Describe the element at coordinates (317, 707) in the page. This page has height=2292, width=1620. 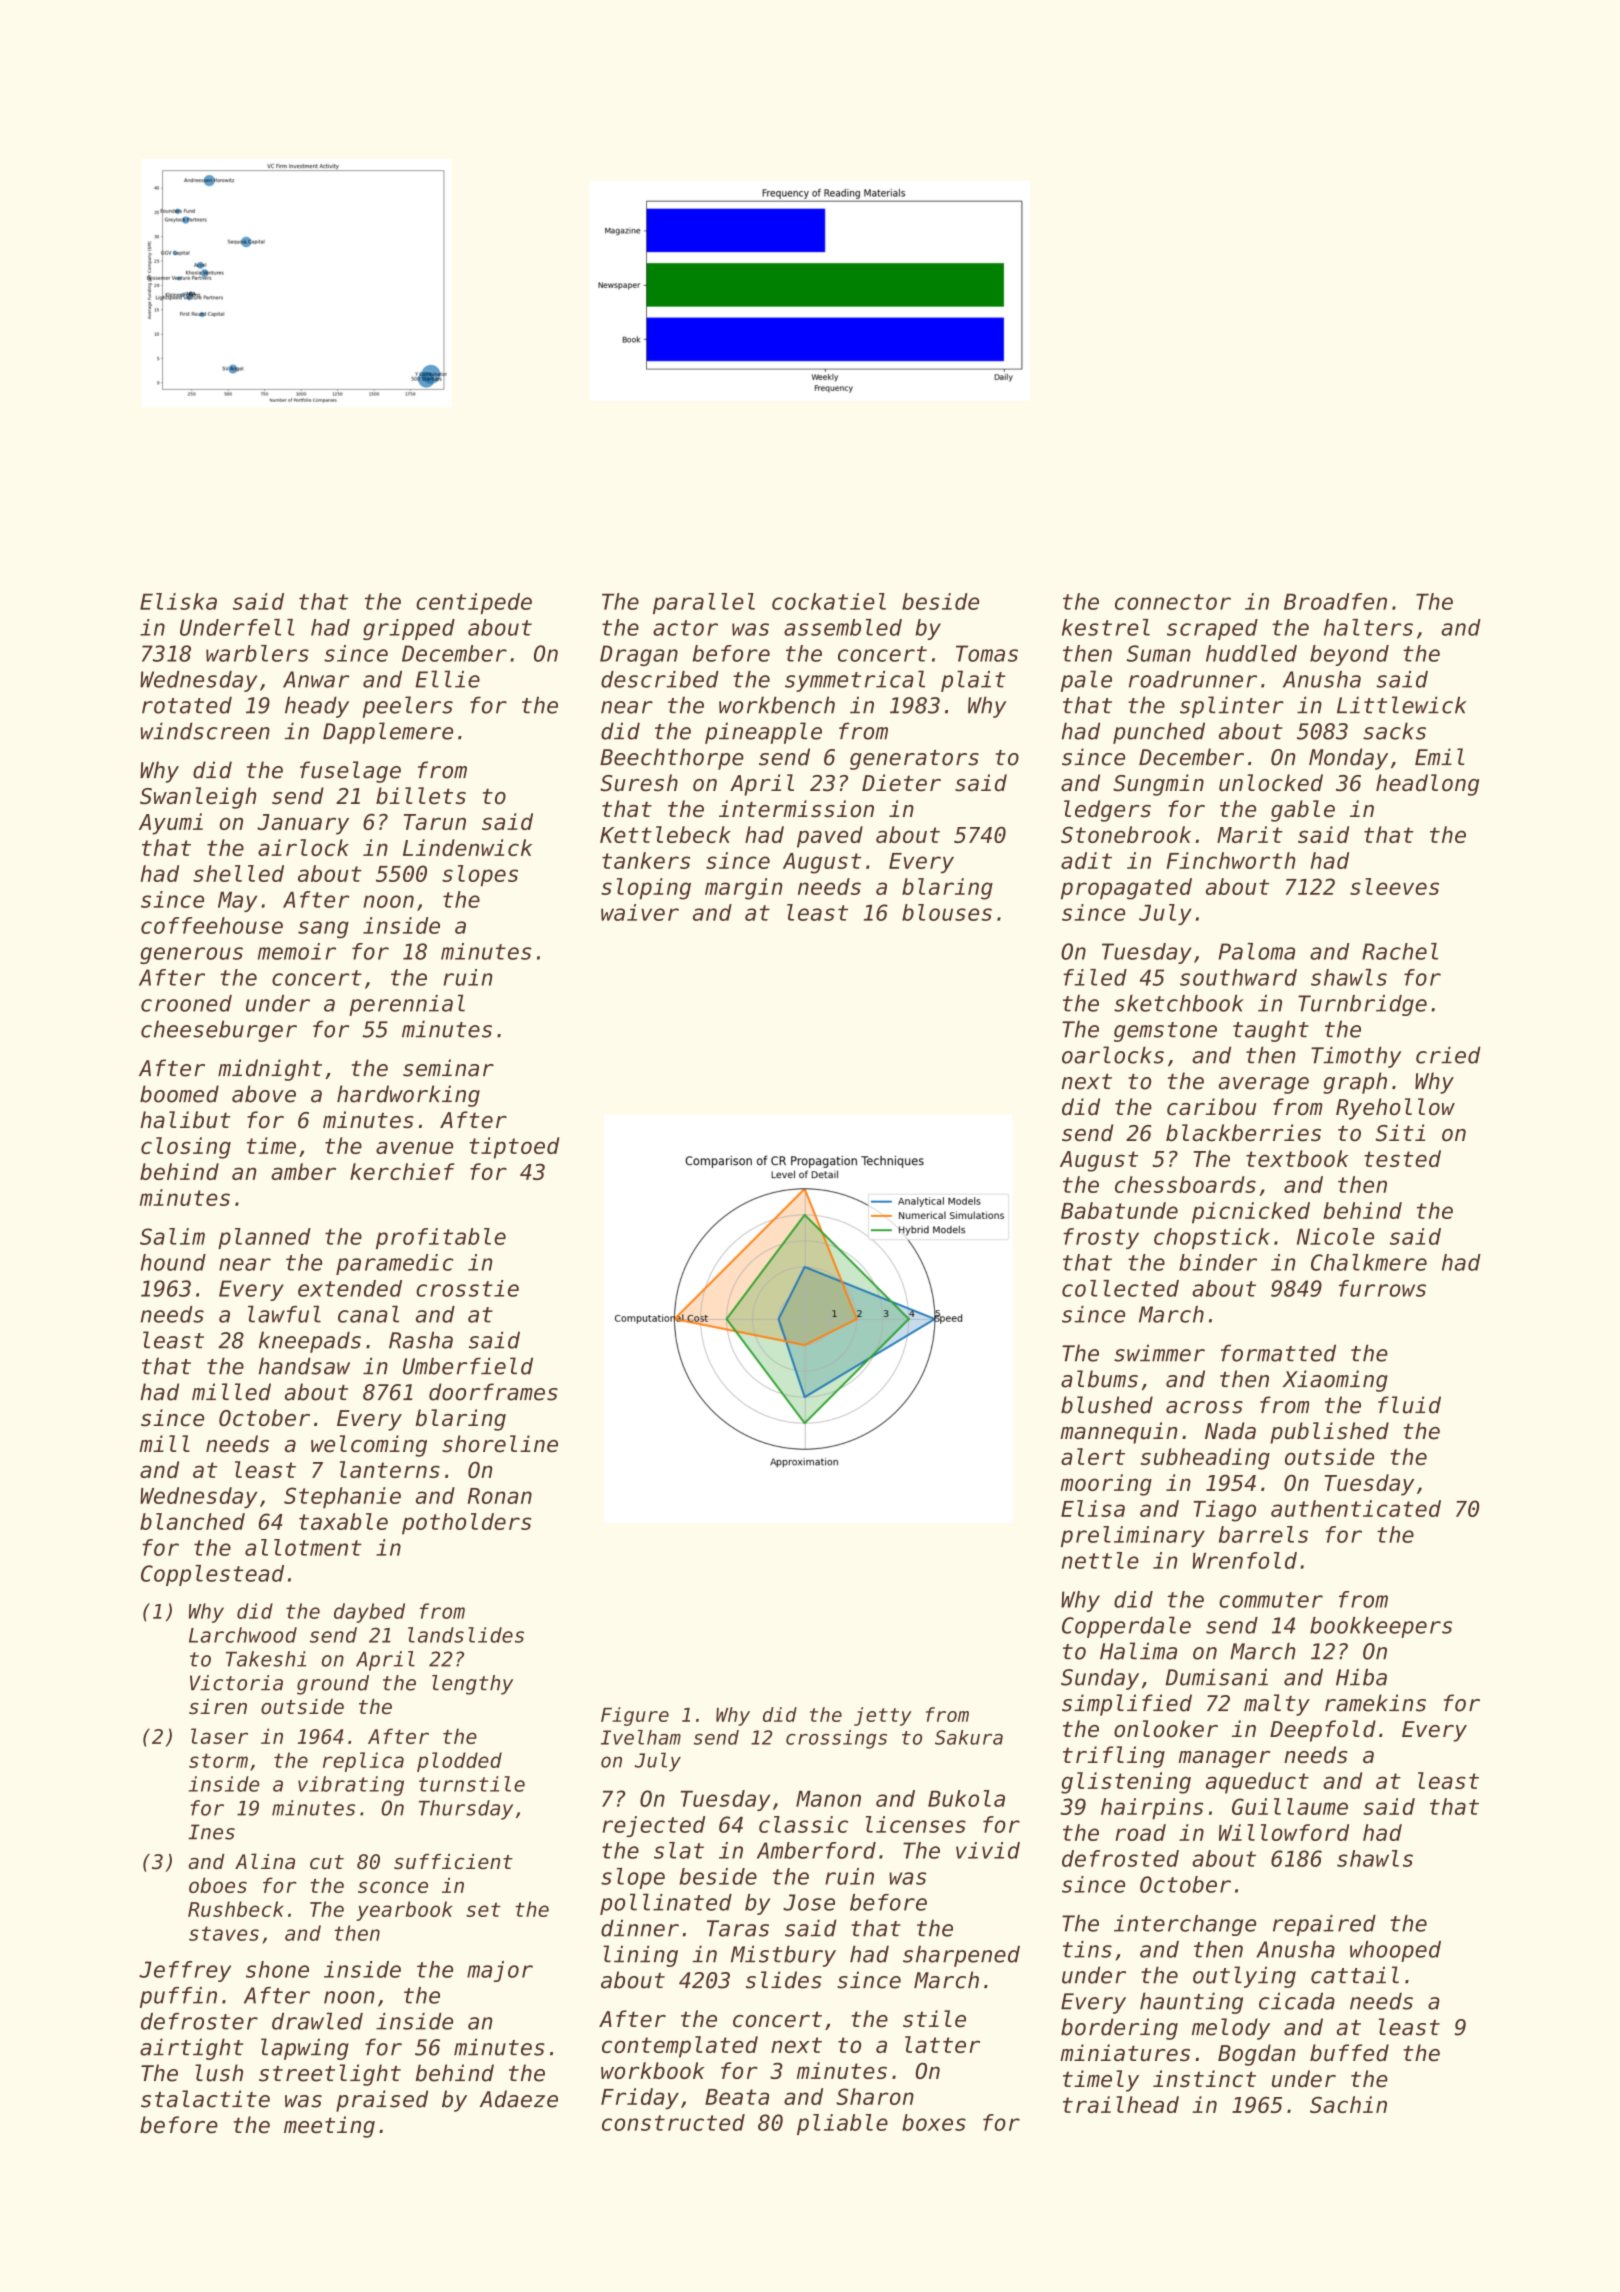
I see `heady` at that location.
